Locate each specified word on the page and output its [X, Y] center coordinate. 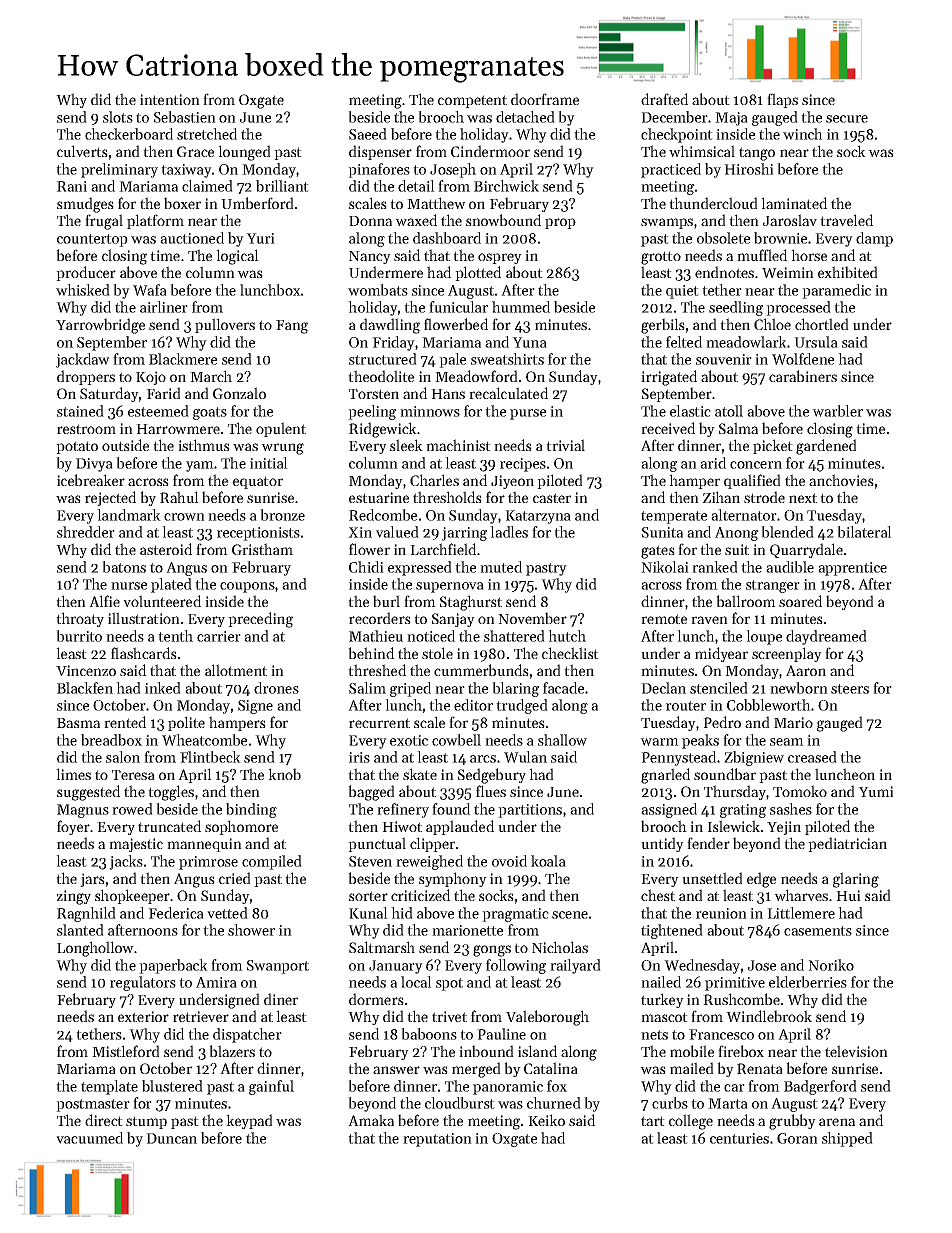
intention [170, 99]
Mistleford [126, 1051]
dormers [376, 999]
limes [73, 774]
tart [653, 1121]
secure [847, 119]
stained [80, 411]
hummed [521, 307]
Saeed [368, 134]
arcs [483, 759]
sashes [791, 809]
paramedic [836, 291]
